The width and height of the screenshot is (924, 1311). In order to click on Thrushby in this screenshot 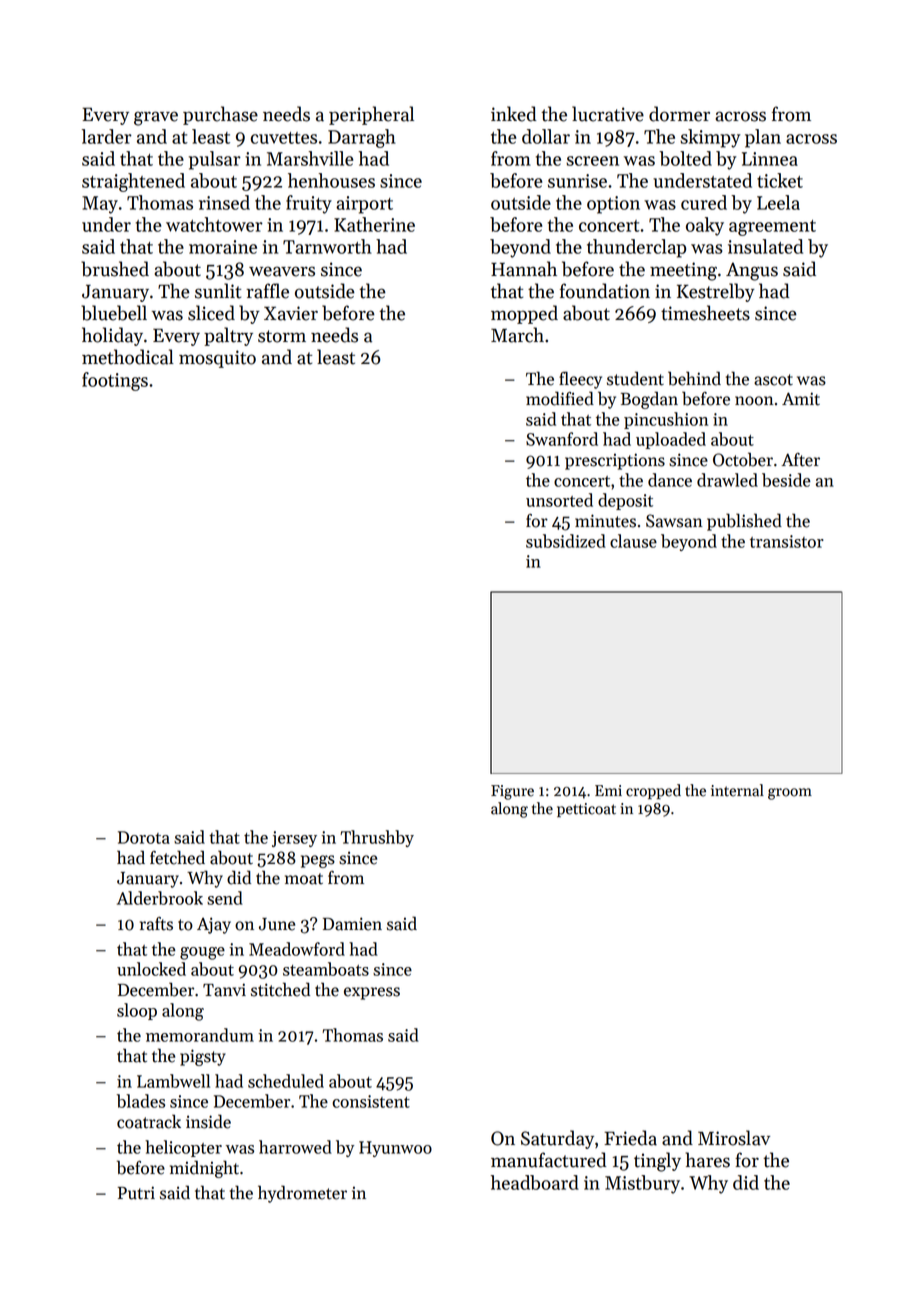, I will do `click(377, 838)`.
